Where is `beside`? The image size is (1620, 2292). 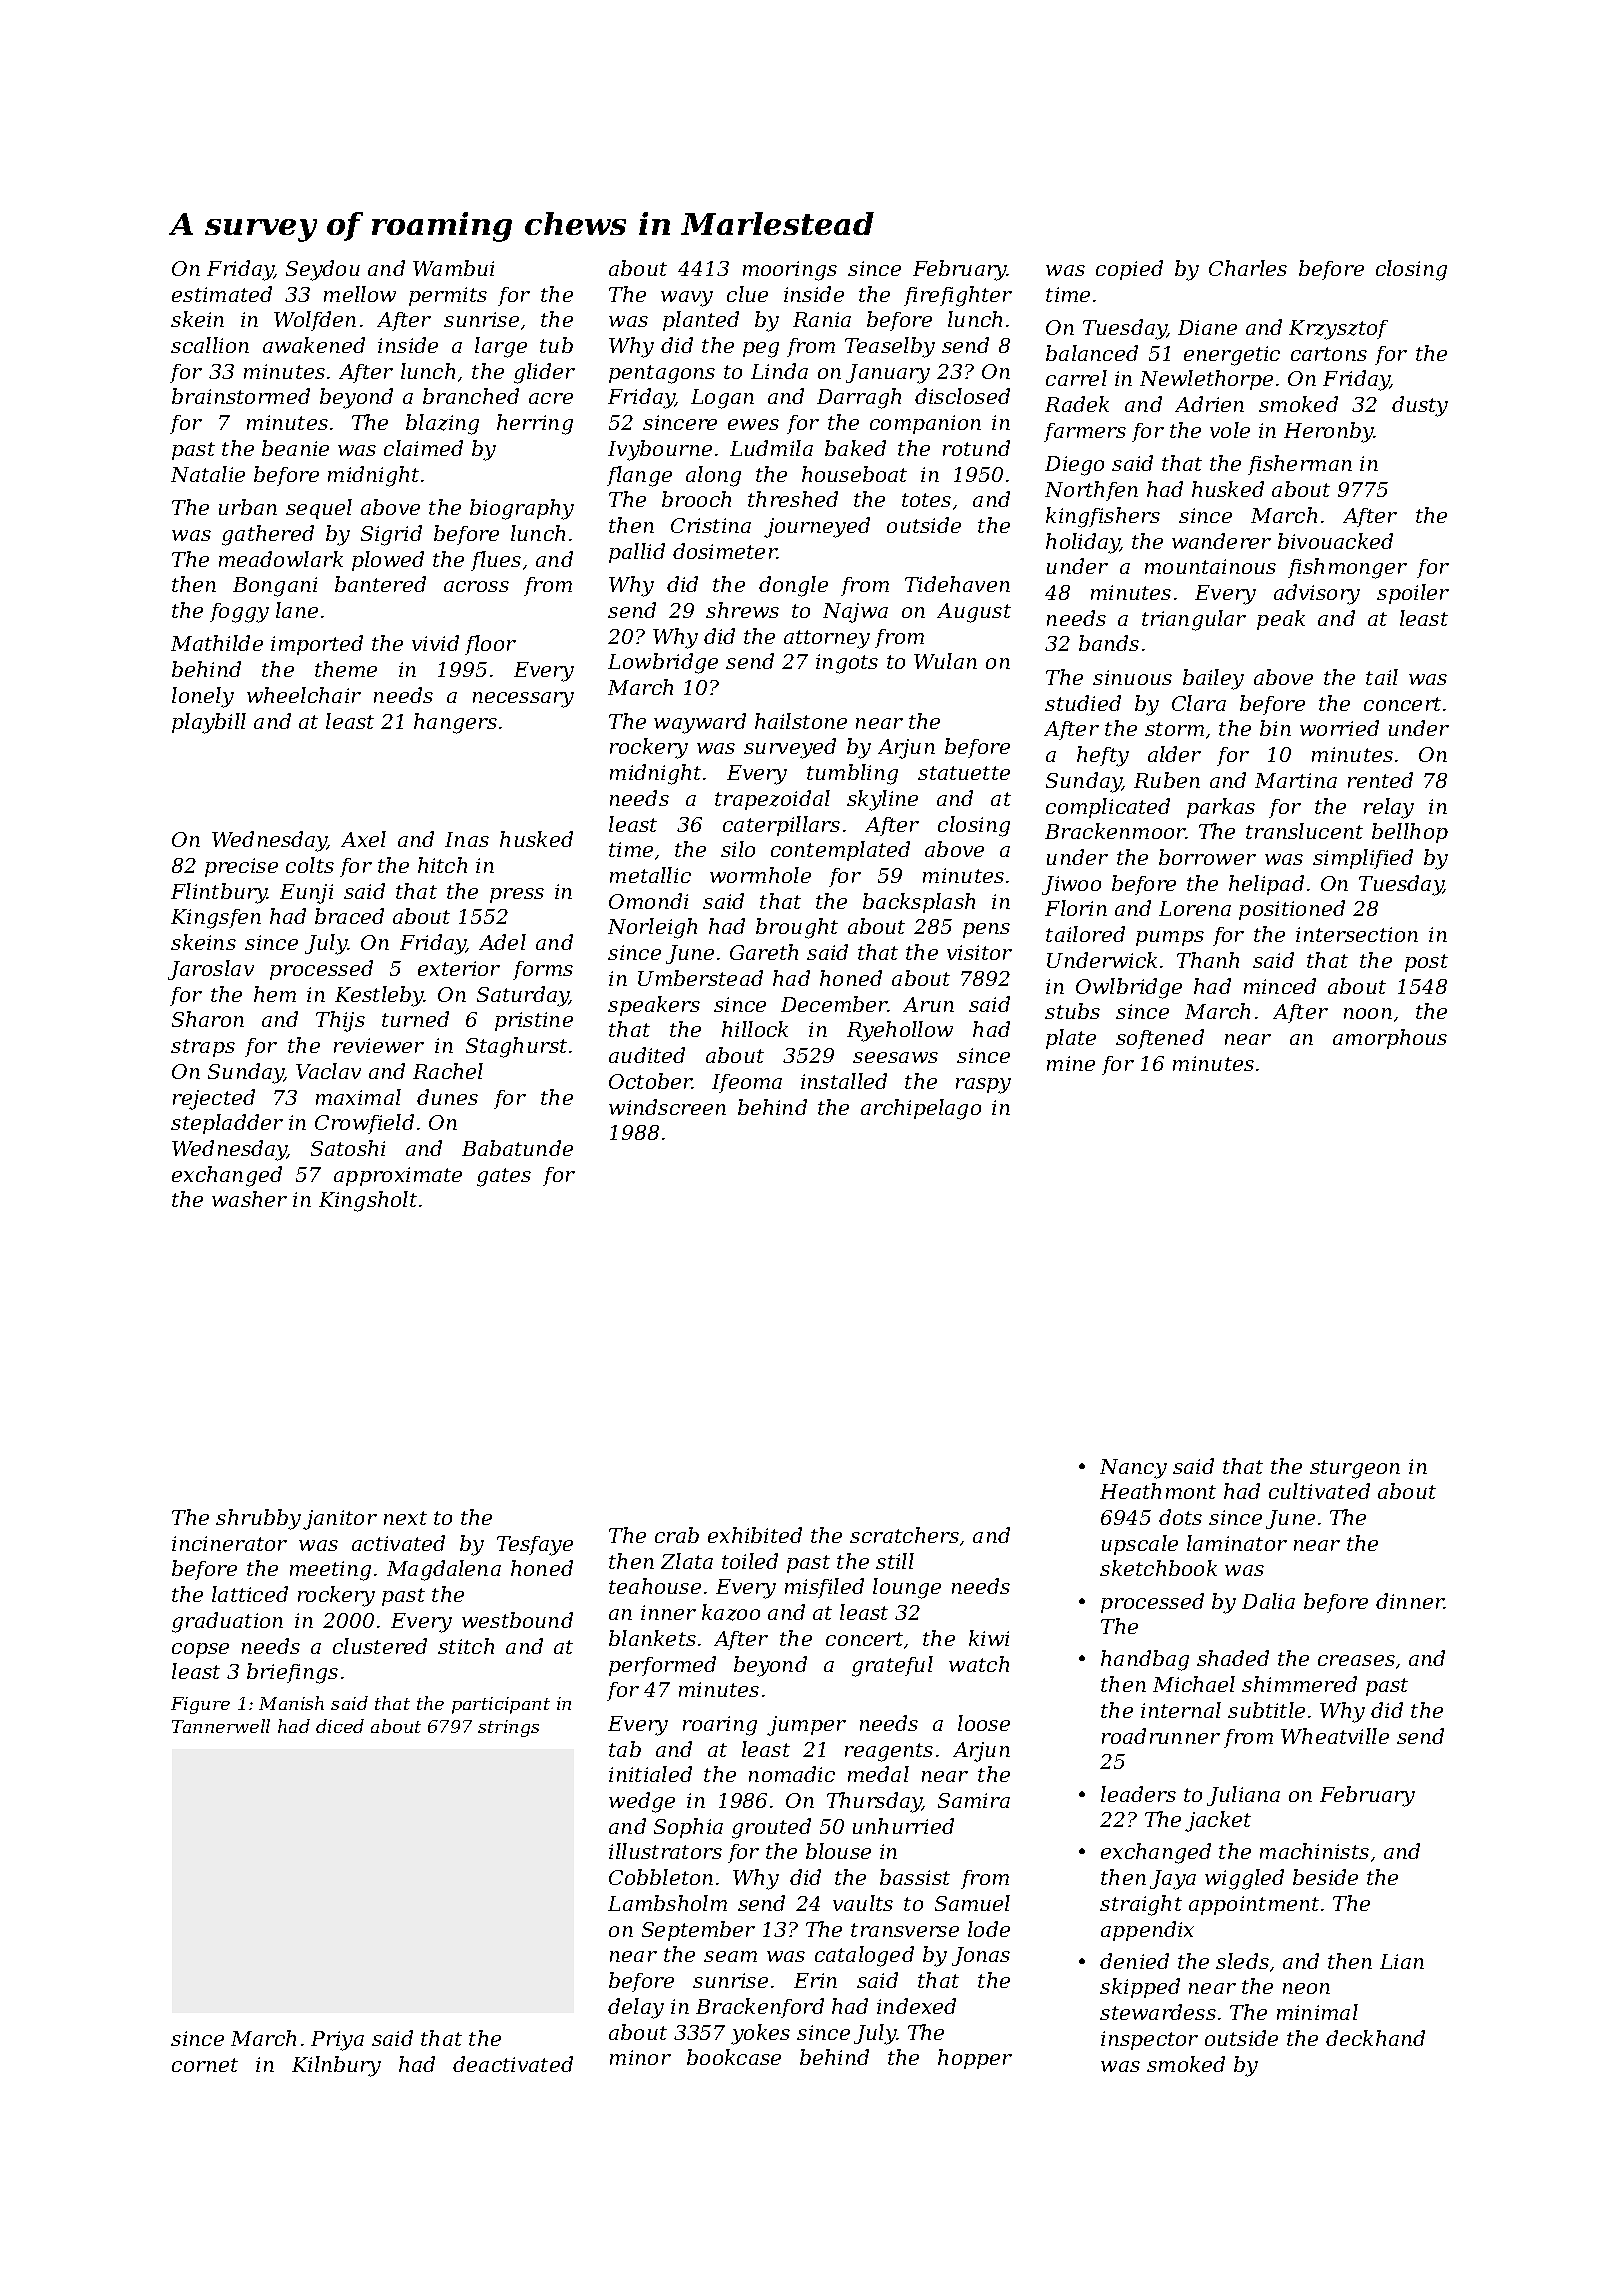 beside is located at coordinates (1325, 1877).
